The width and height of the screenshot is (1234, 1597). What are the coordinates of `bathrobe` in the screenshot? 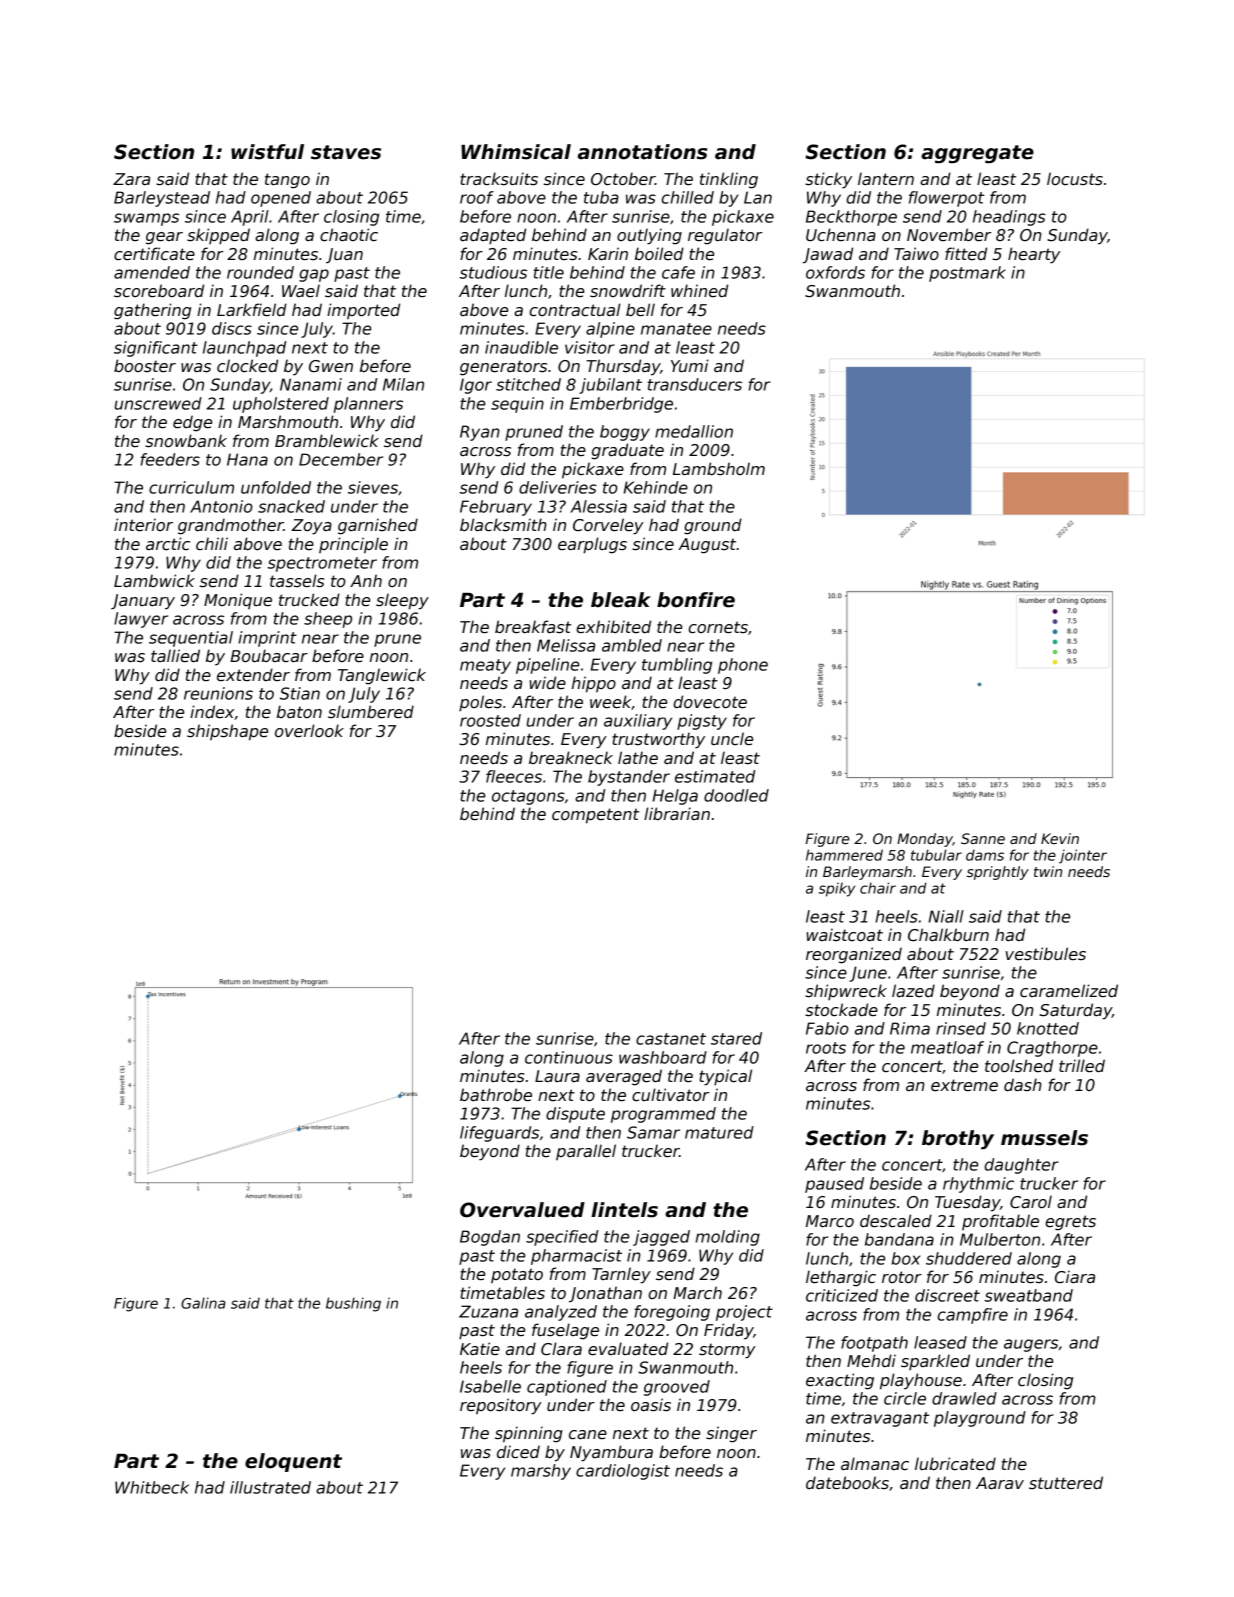 It's located at (496, 1094).
